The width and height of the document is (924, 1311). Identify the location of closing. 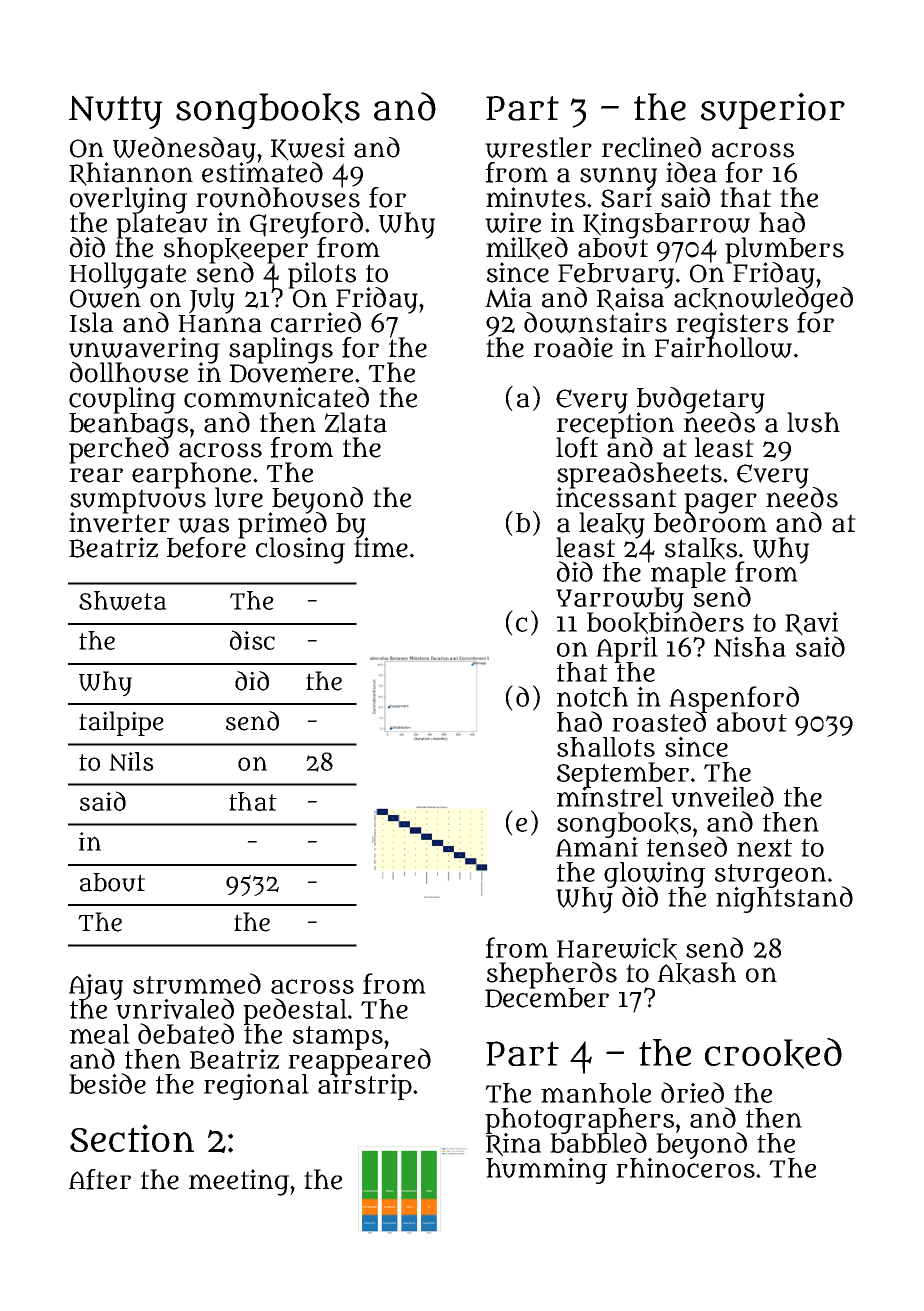
(300, 550).
